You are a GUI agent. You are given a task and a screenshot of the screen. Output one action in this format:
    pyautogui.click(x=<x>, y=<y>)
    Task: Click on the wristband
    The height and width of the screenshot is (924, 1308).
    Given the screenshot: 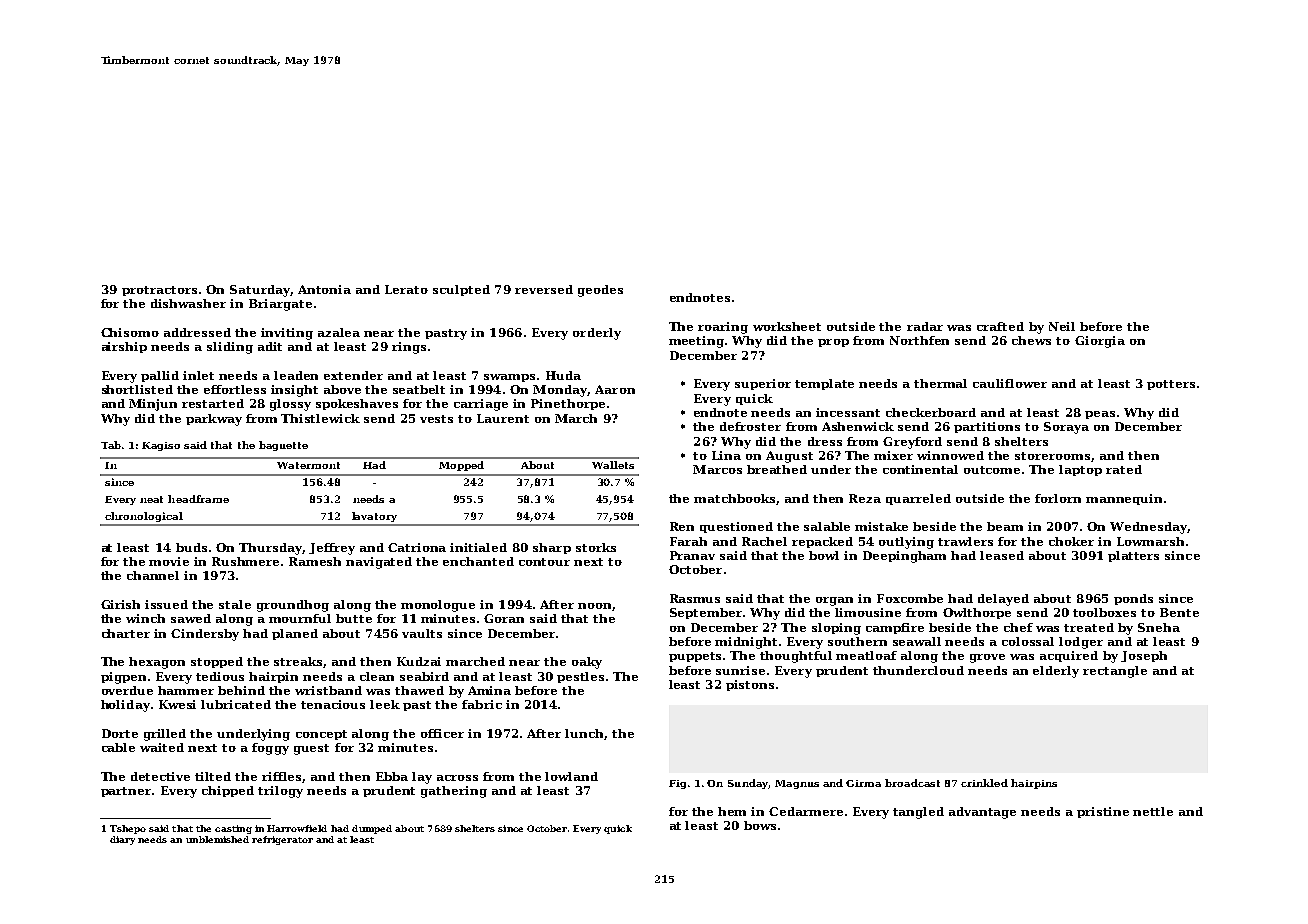 What is the action you would take?
    pyautogui.click(x=328, y=690)
